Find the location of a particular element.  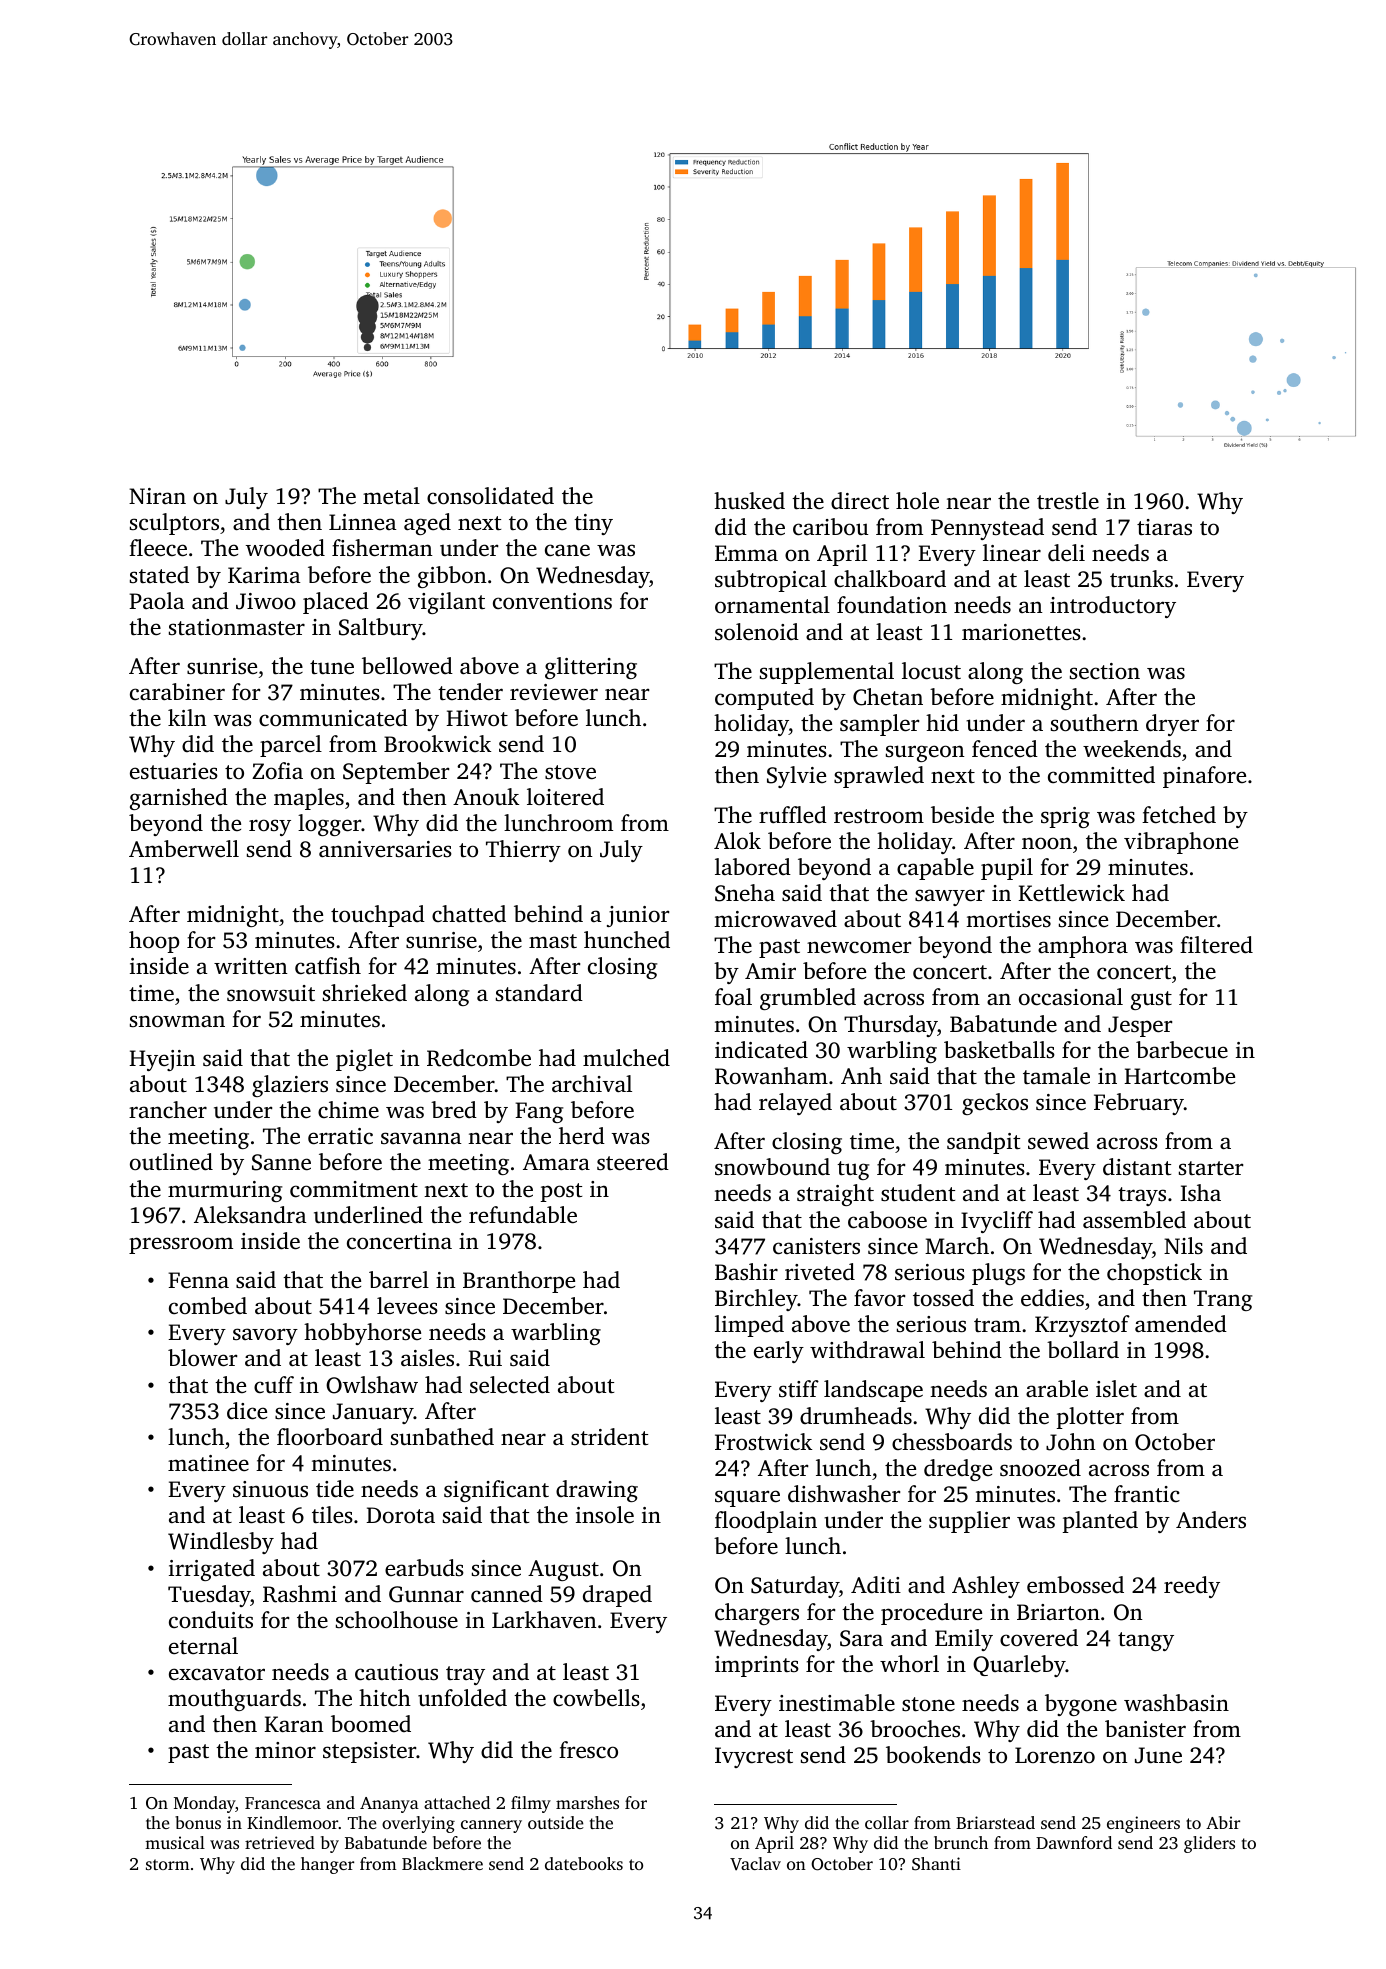

blower is located at coordinates (202, 1358).
